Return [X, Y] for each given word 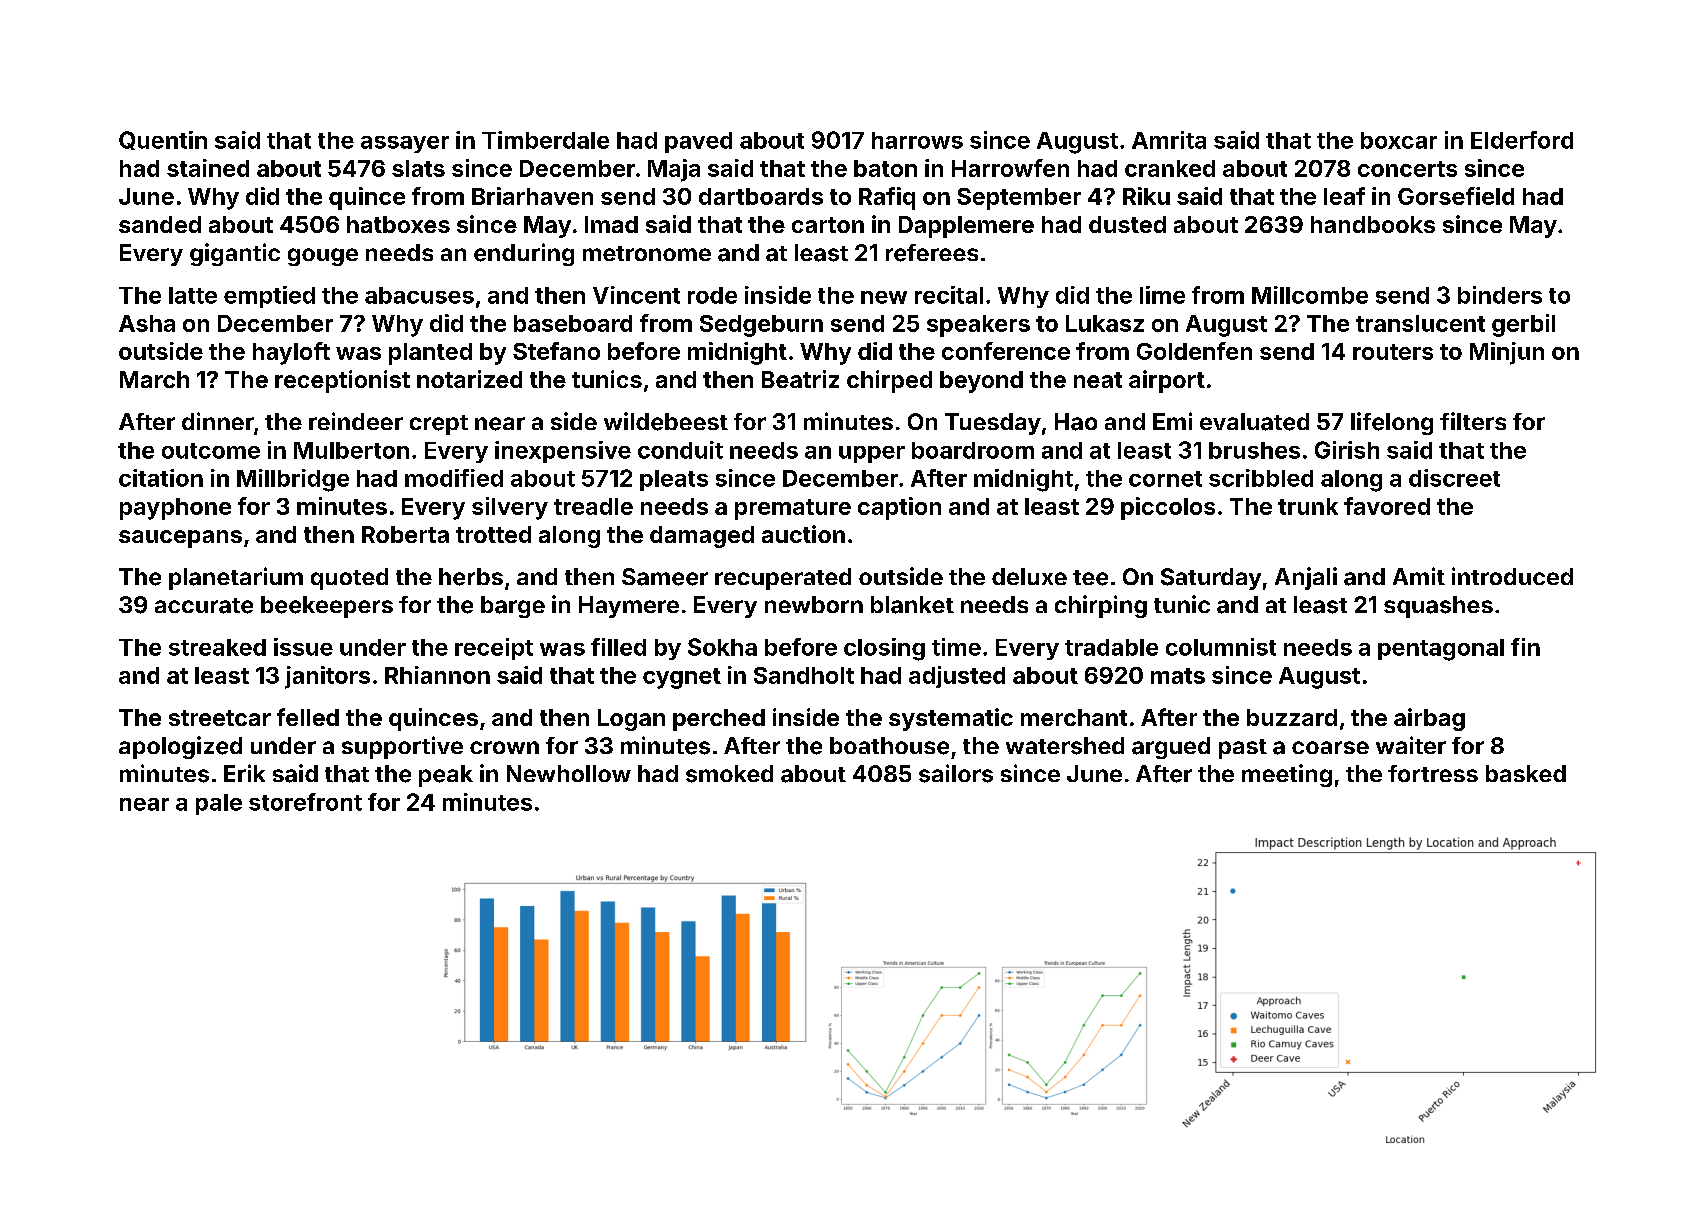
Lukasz [1105, 323]
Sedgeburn [761, 326]
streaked [217, 647]
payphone [175, 509]
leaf [1344, 196]
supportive [402, 747]
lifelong [1392, 423]
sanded [160, 224]
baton [885, 168]
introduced [1512, 576]
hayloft [291, 353]
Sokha [722, 647]
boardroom [973, 450]
